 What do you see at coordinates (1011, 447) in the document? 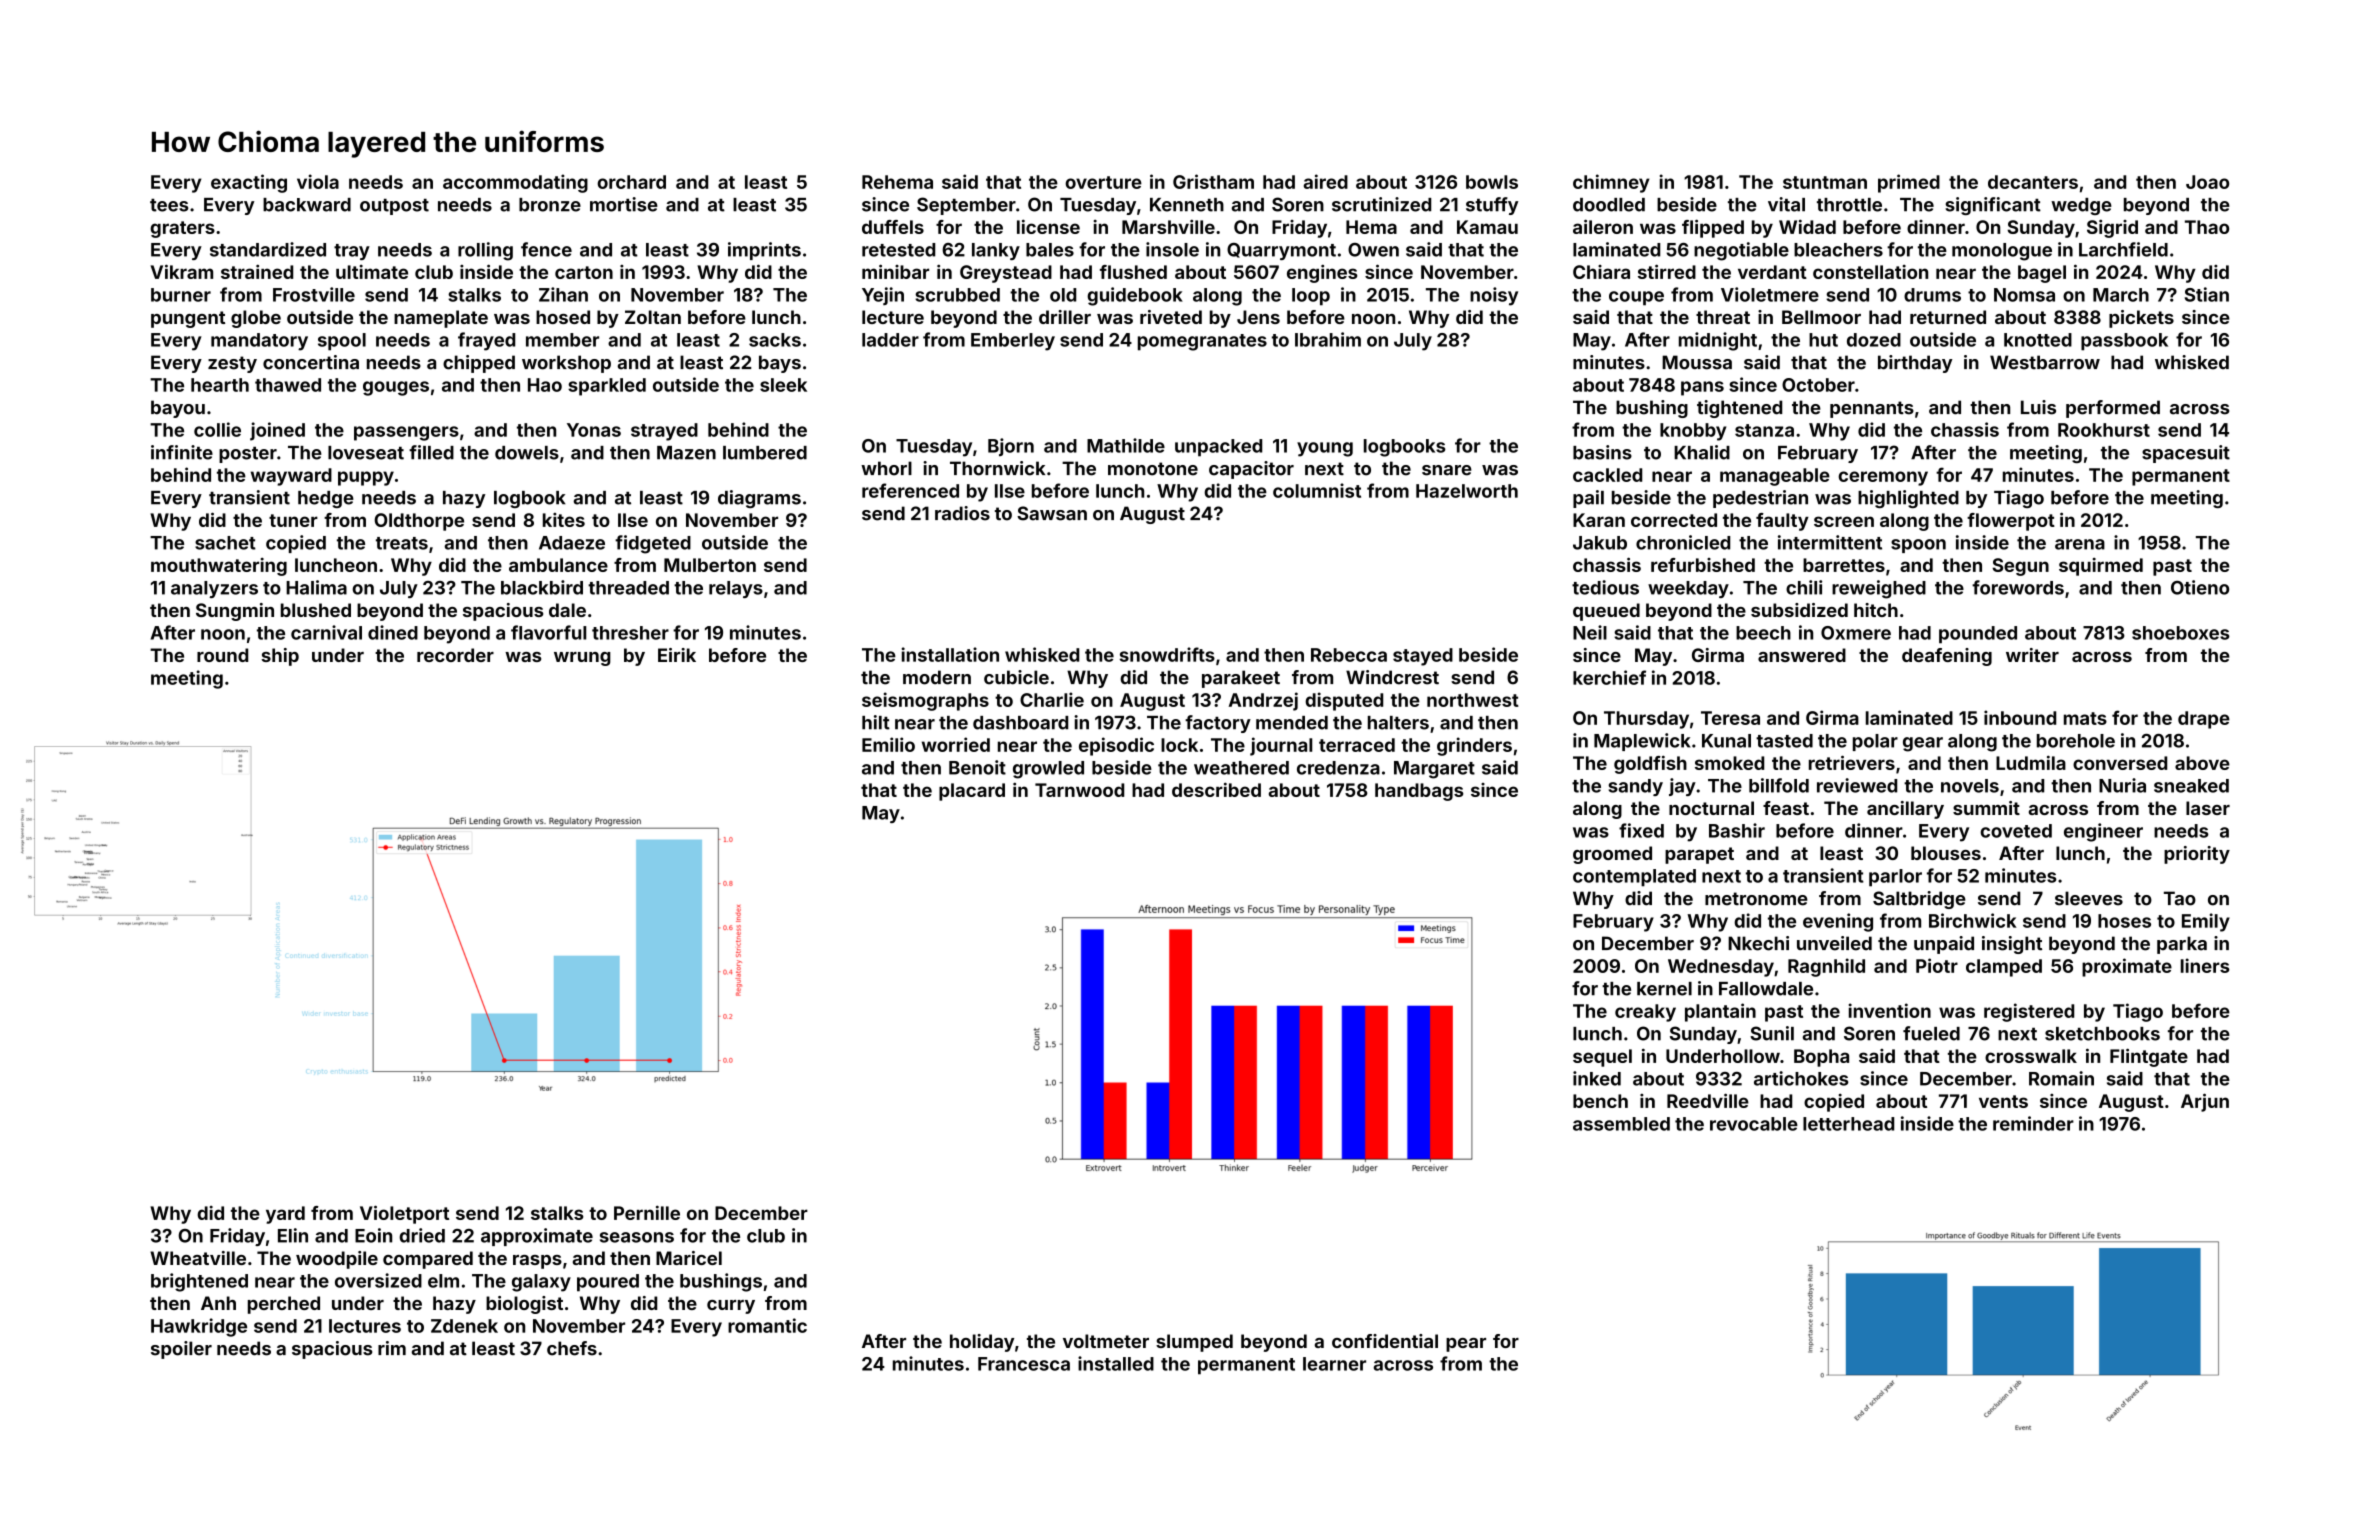
I see `Bjorn` at bounding box center [1011, 447].
